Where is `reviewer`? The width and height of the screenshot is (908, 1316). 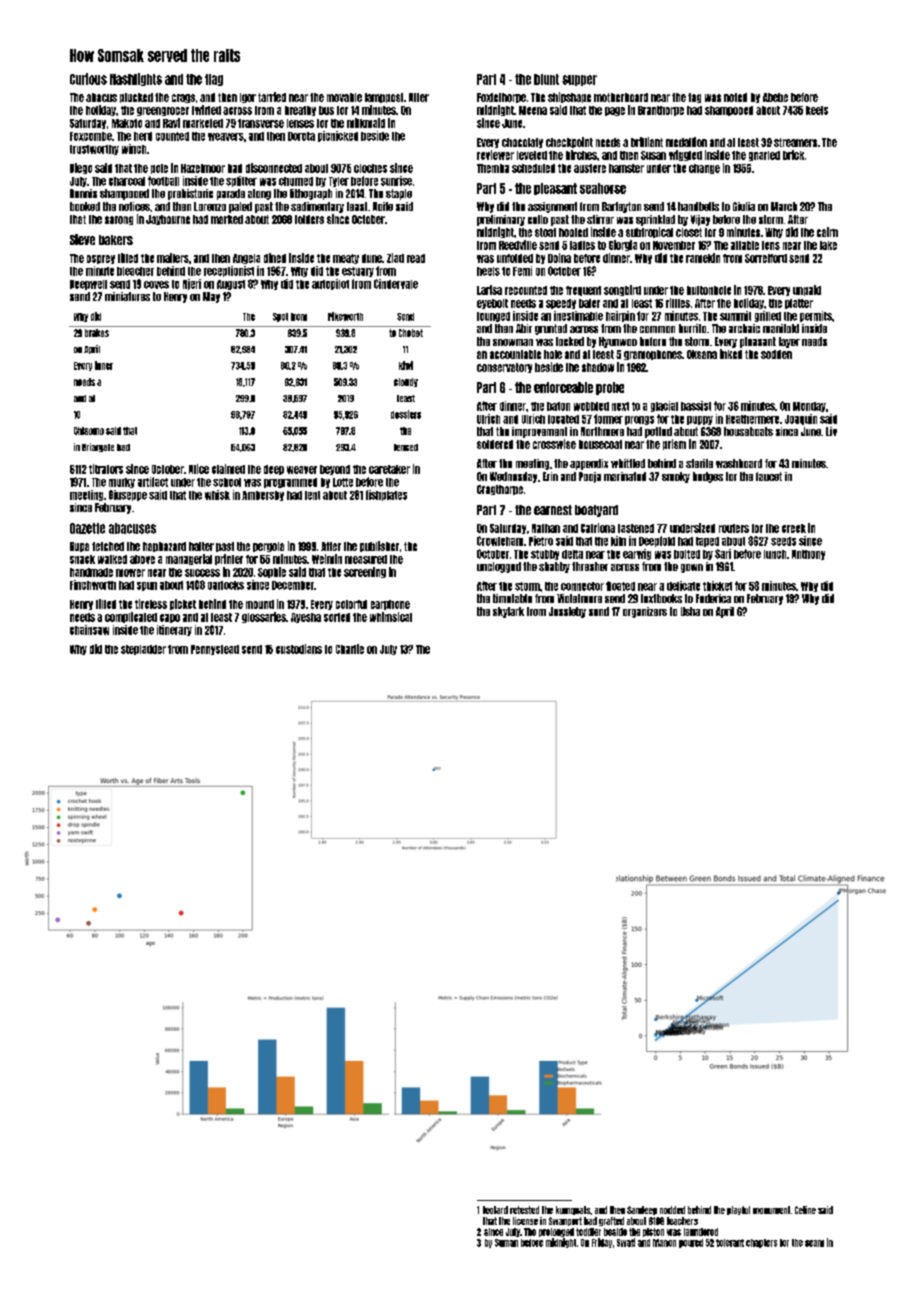 reviewer is located at coordinates (495, 155).
